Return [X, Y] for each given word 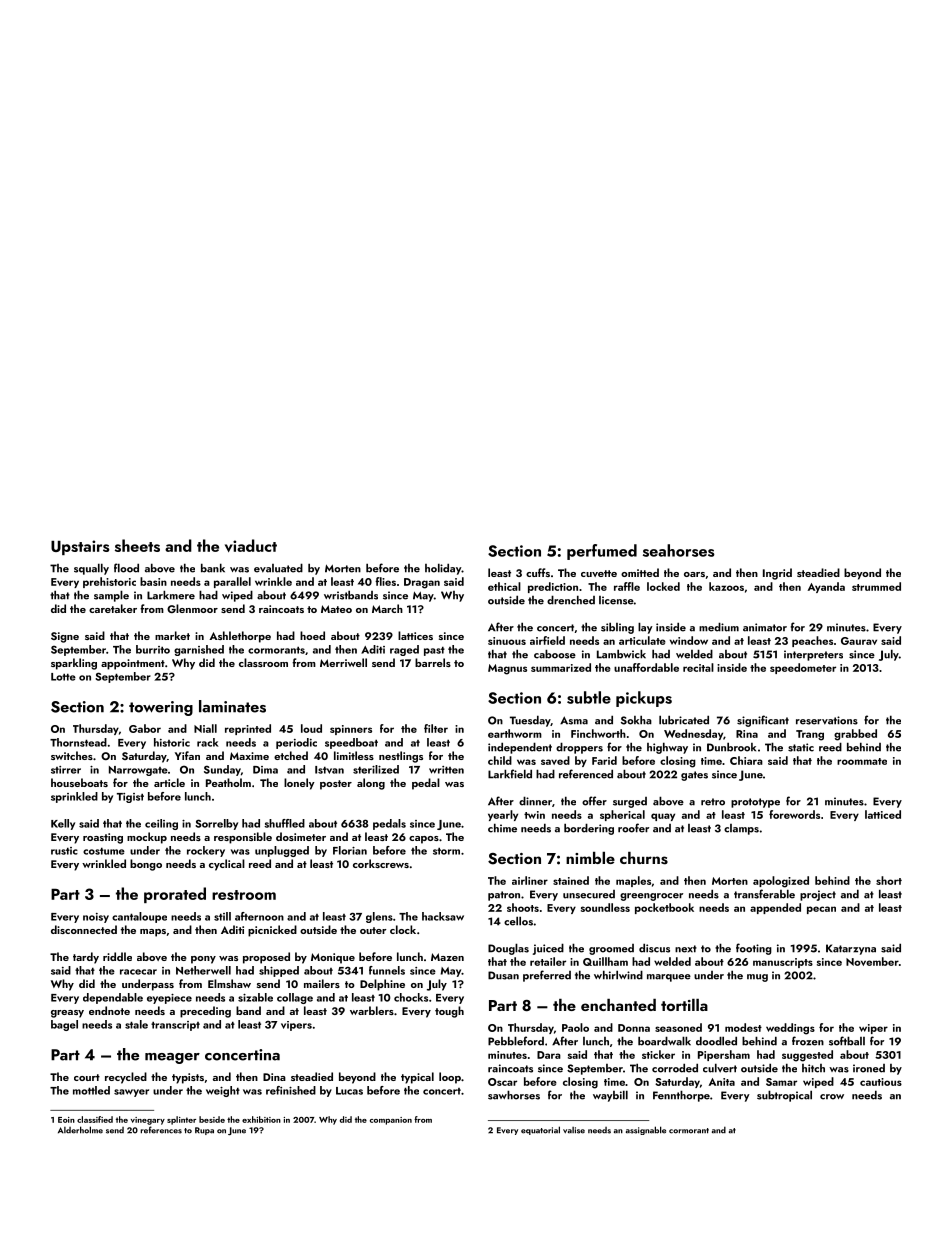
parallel [232, 582]
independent [520, 748]
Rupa [204, 1131]
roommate [862, 761]
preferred [547, 976]
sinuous [507, 641]
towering [161, 708]
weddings [790, 1029]
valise [574, 1130]
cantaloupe [139, 917]
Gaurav [859, 641]
